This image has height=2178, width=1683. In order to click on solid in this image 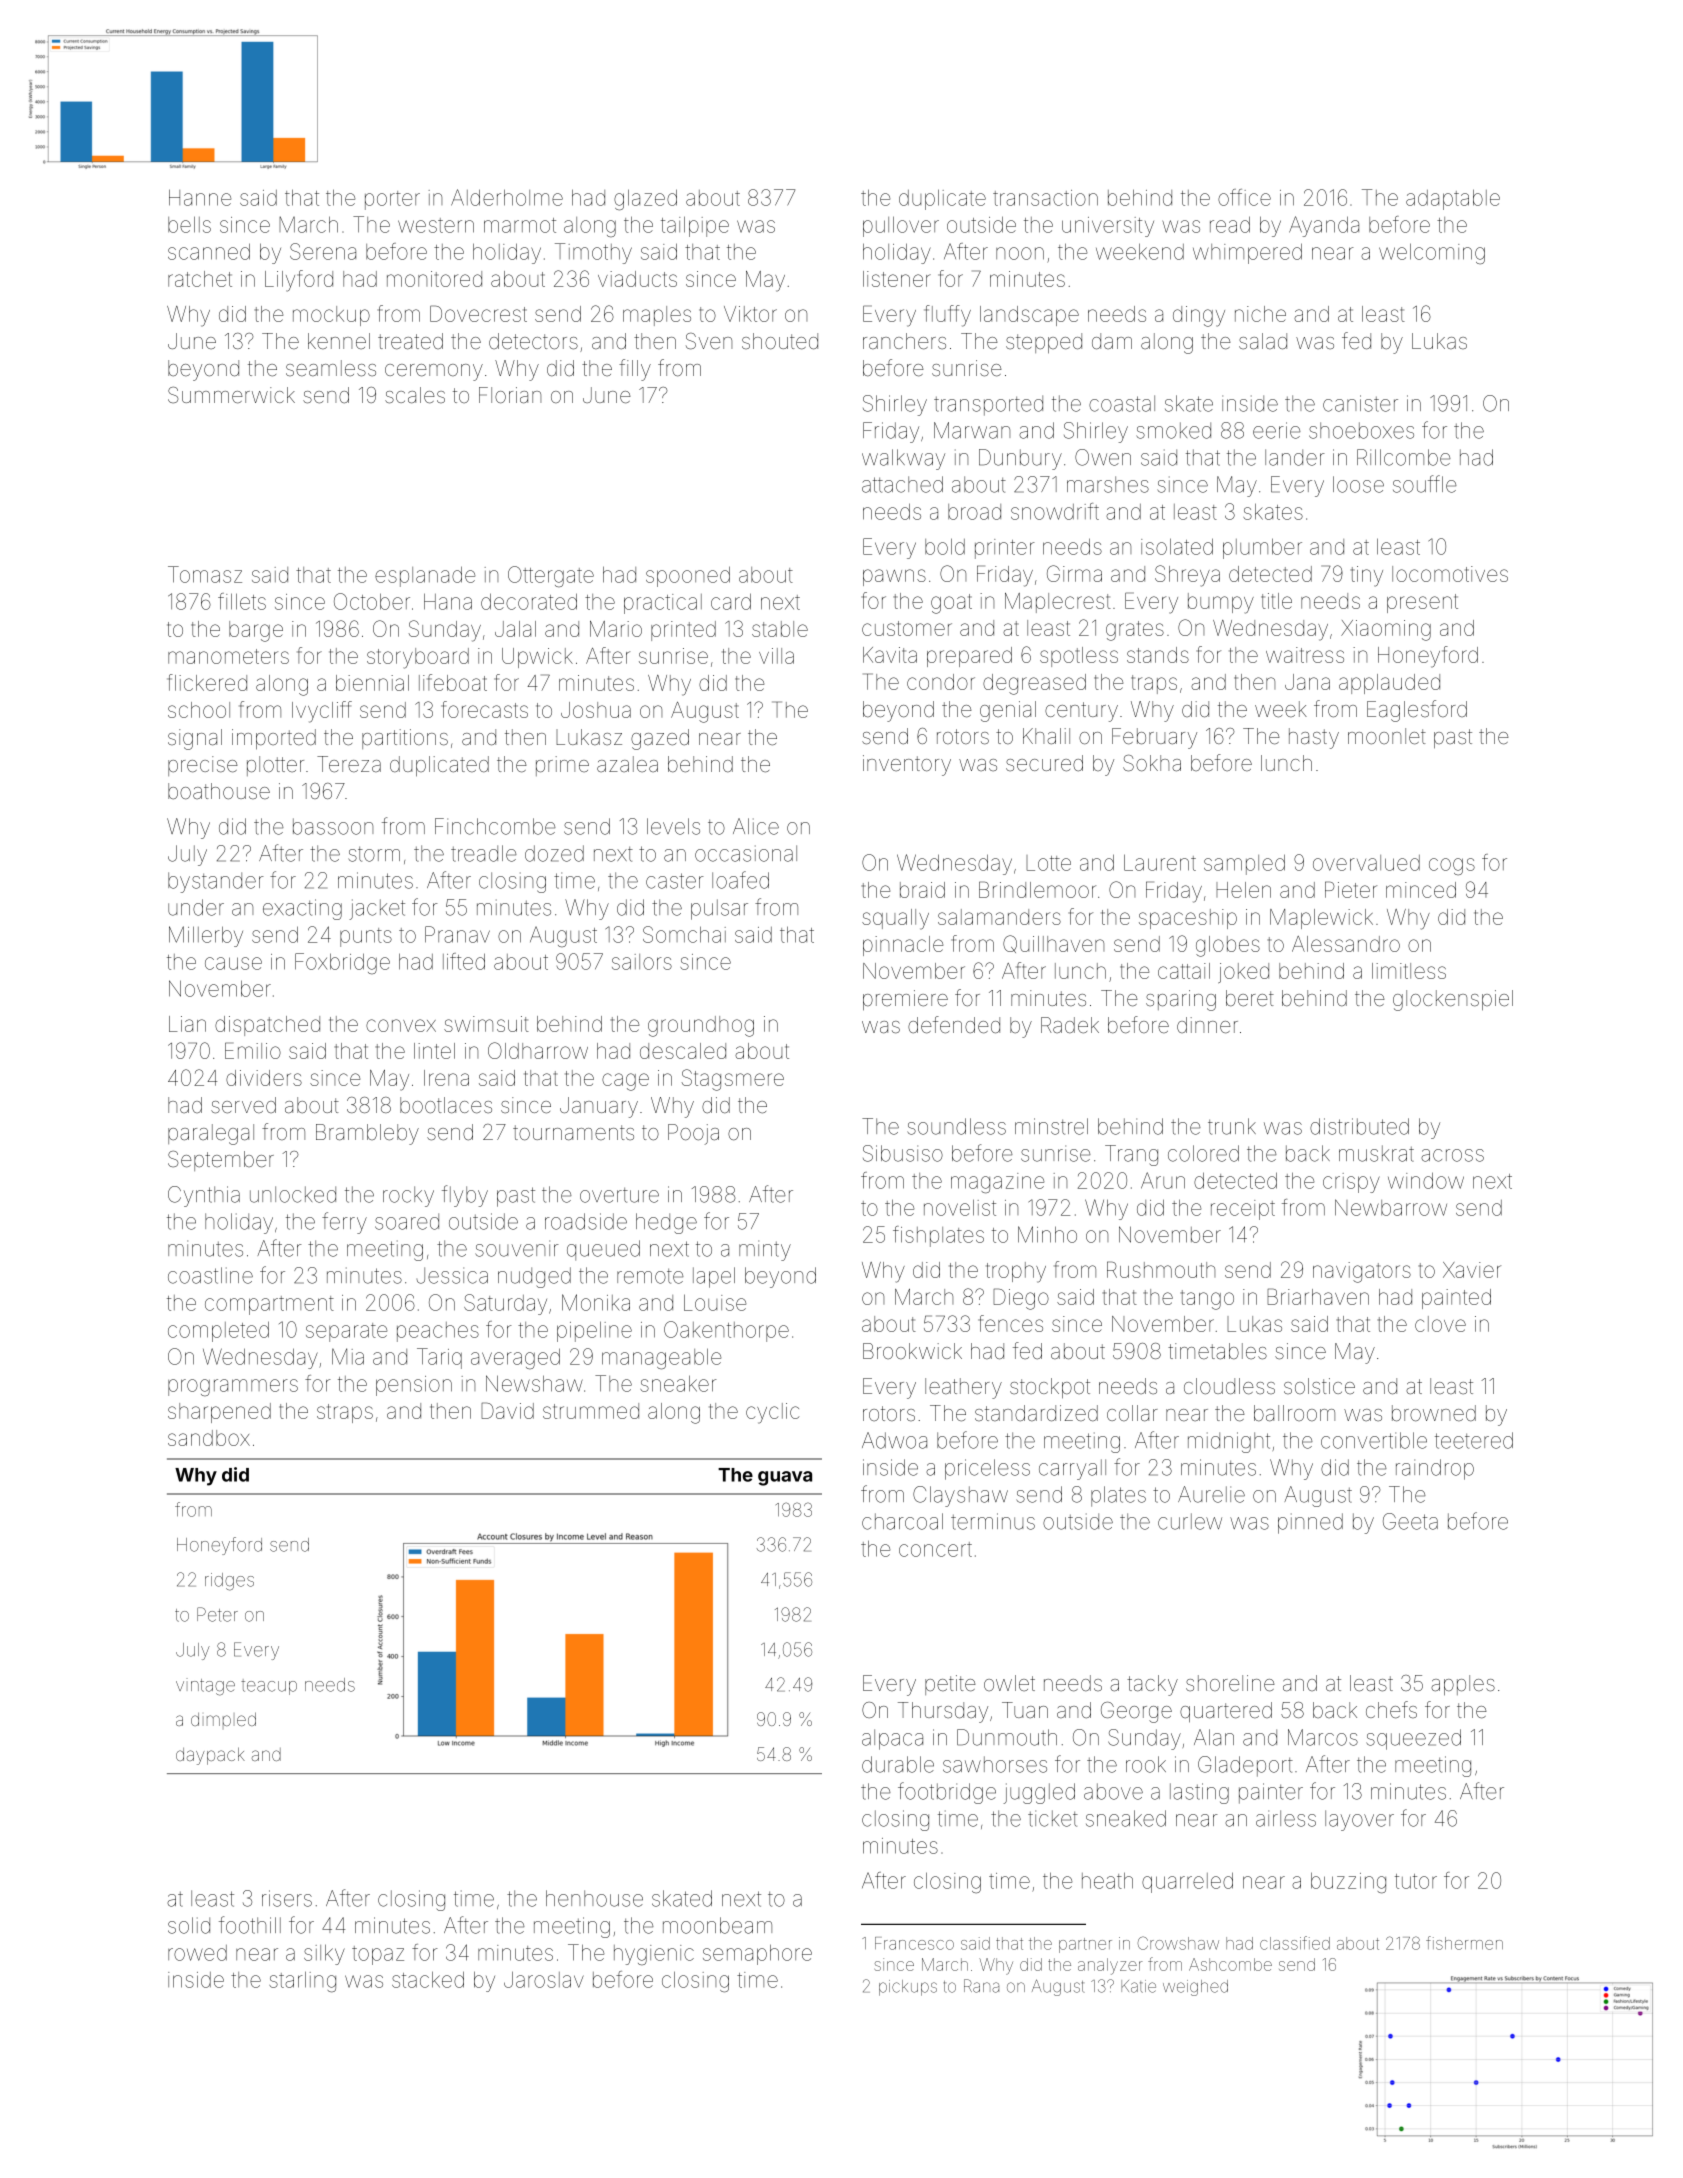, I will do `click(189, 1925)`.
